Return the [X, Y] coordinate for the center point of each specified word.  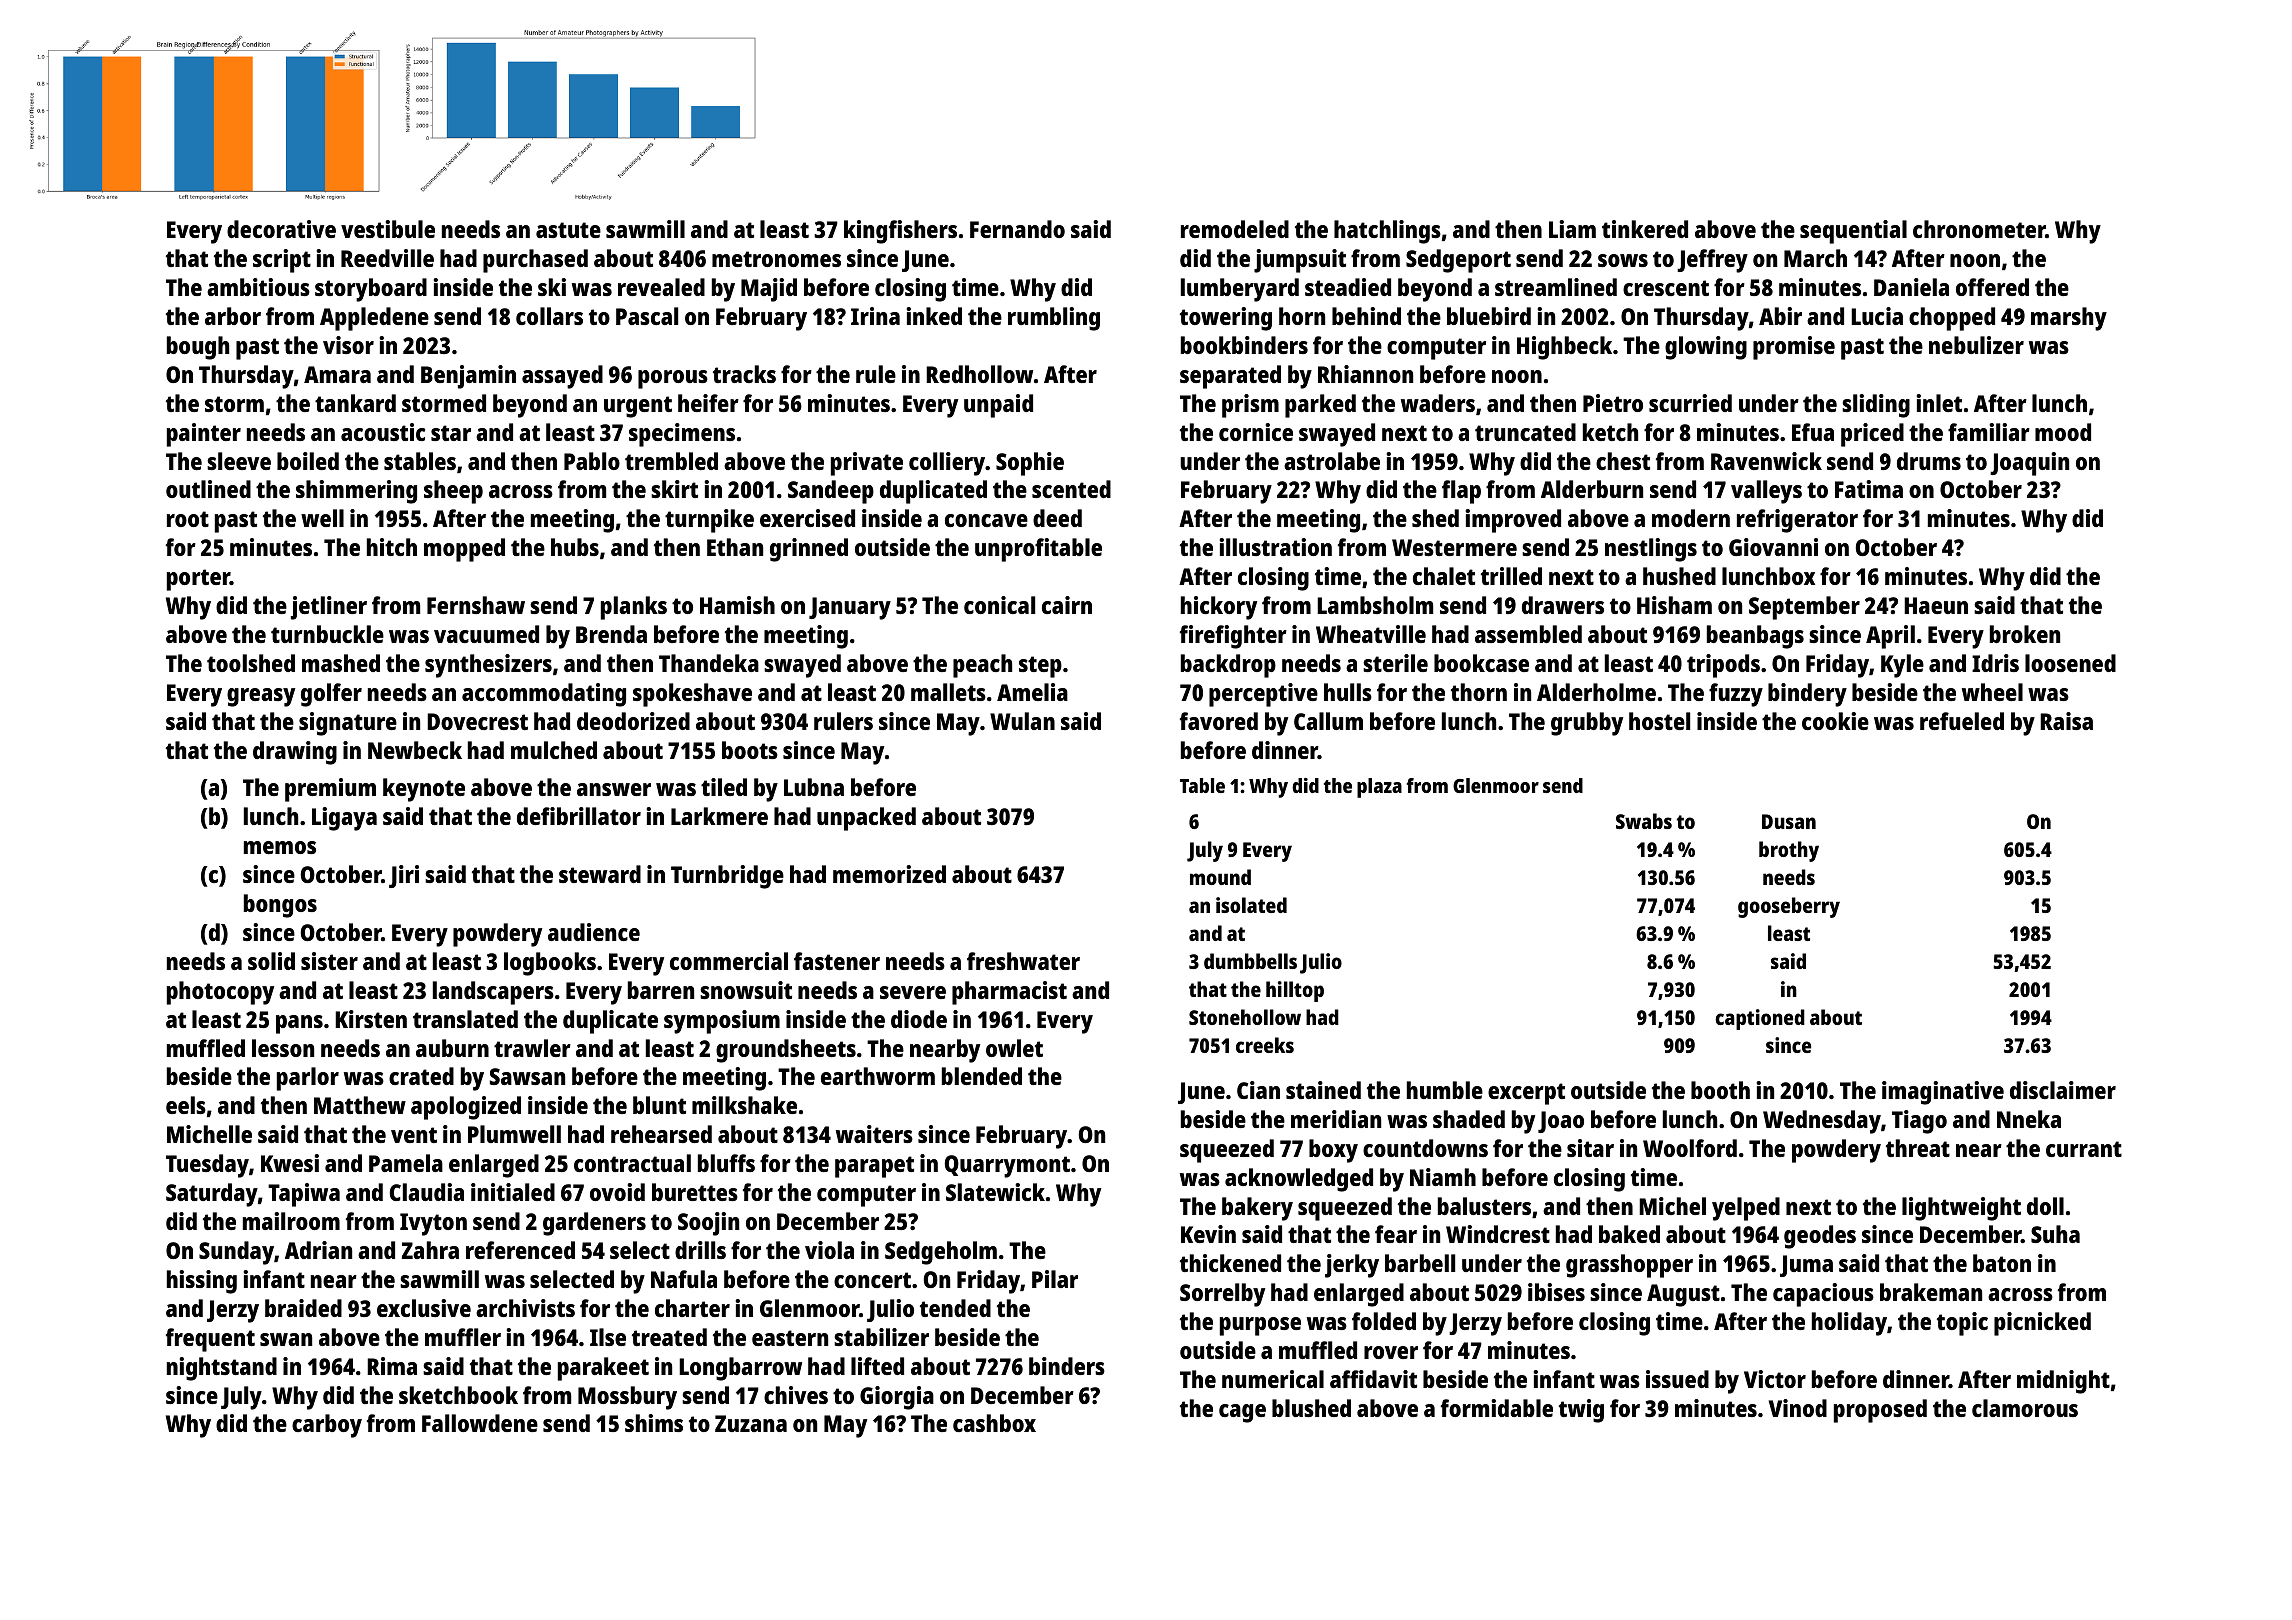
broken [2025, 634]
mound [1220, 877]
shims [654, 1423]
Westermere [1454, 547]
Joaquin [2029, 464]
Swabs [1644, 821]
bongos [280, 906]
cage [1242, 1413]
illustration [1276, 547]
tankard [355, 403]
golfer [331, 695]
